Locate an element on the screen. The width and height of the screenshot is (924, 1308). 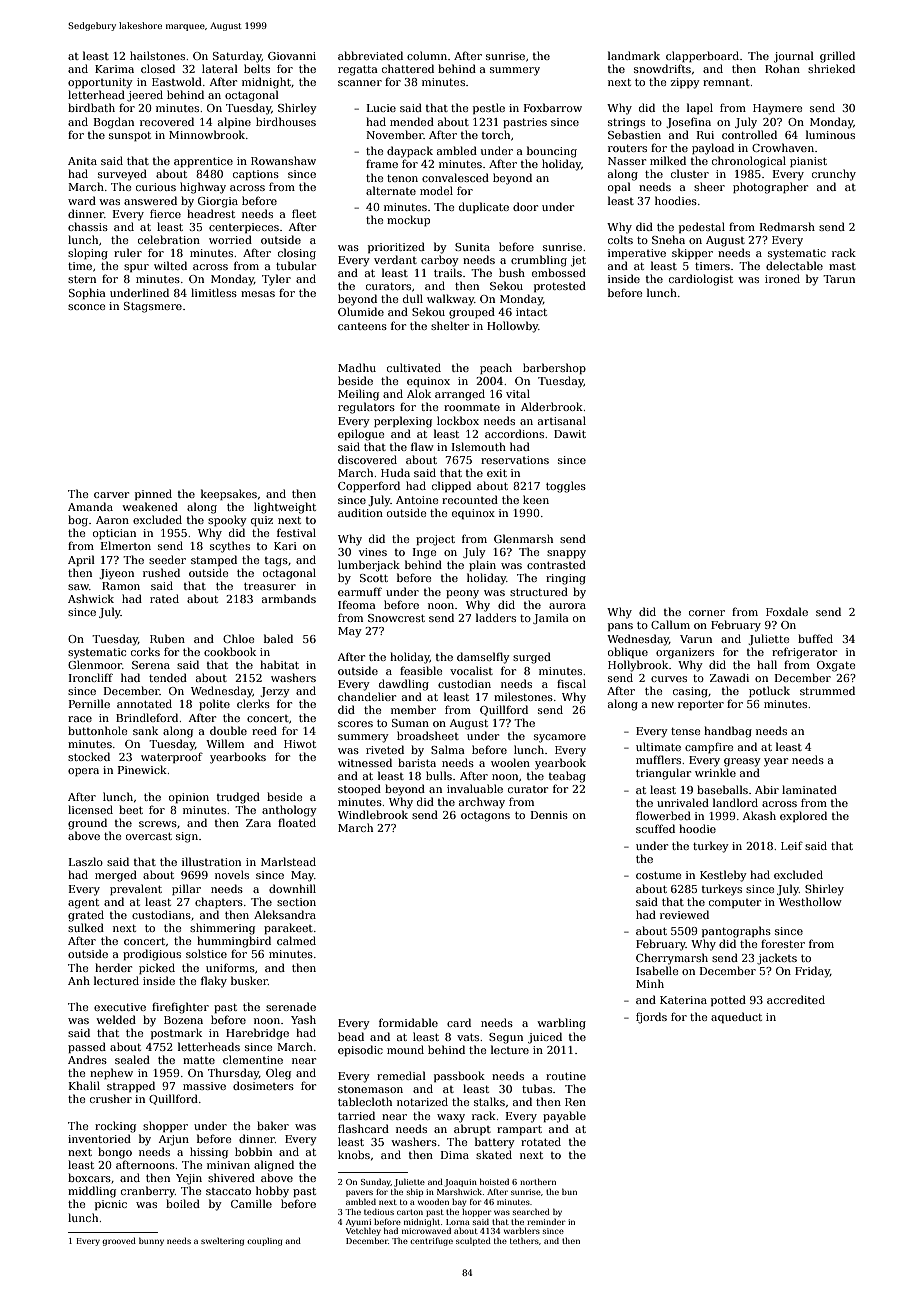
octagons is located at coordinates (485, 817).
